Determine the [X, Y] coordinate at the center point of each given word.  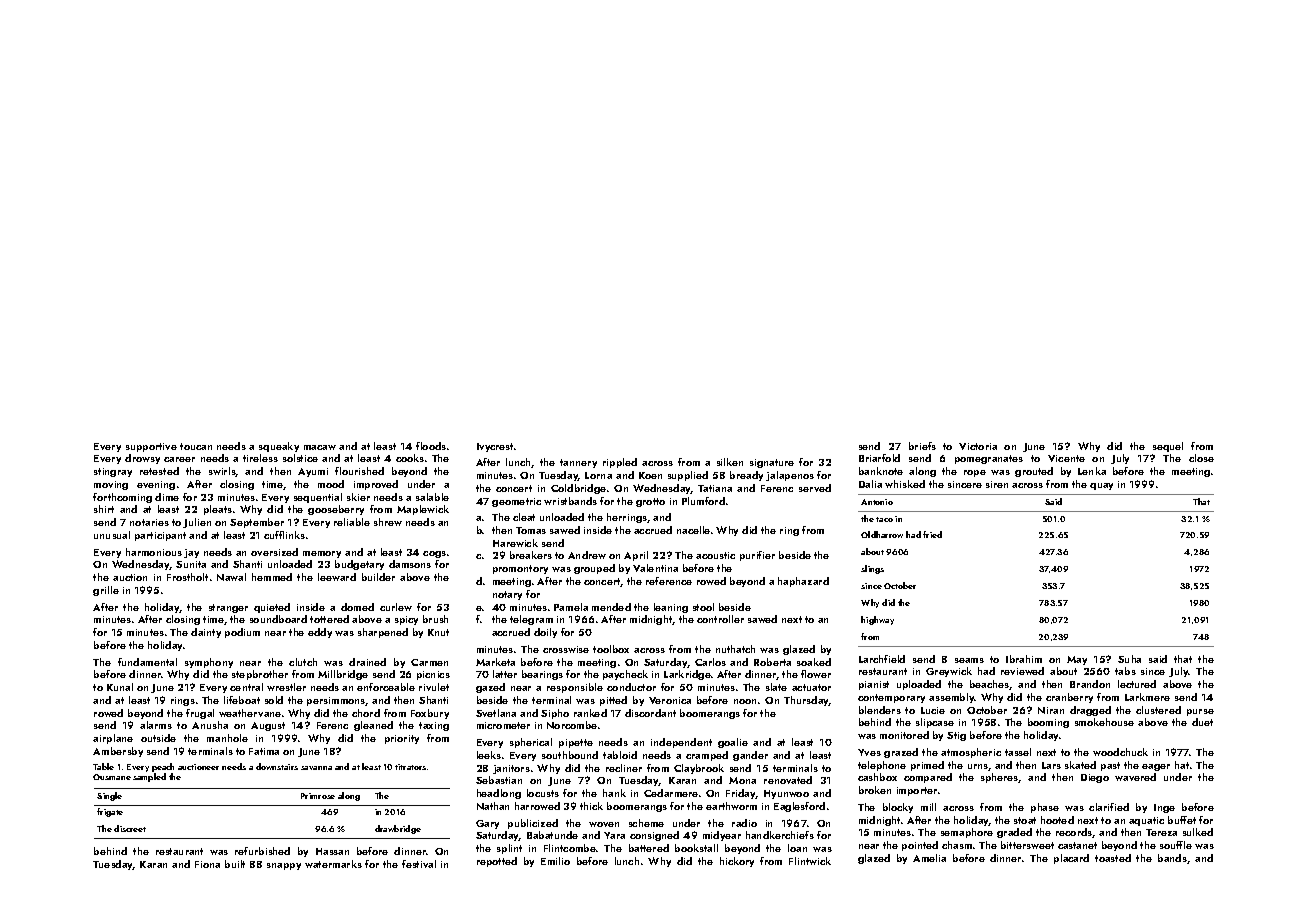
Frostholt [187, 577]
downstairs [277, 766]
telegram [531, 620]
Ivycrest [495, 447]
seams [969, 660]
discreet [130, 828]
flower [816, 674]
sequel [1168, 447]
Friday [741, 794]
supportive [151, 447]
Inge [1164, 808]
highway [877, 620]
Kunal [120, 687]
